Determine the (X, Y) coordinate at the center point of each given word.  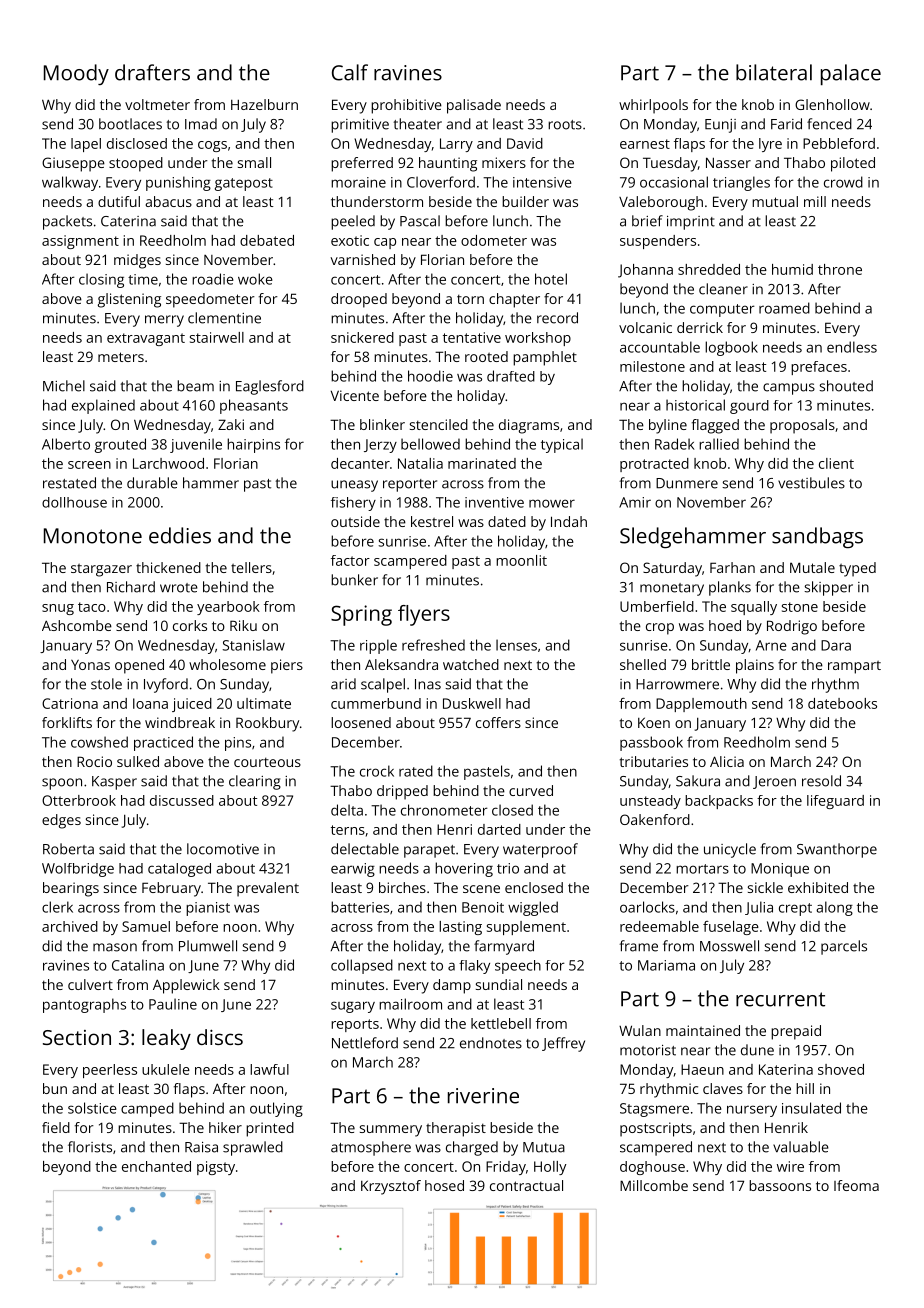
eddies (180, 535)
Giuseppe (73, 164)
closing (101, 280)
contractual (526, 1185)
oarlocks (647, 907)
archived (70, 926)
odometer (494, 240)
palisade (474, 106)
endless (852, 347)
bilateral (774, 72)
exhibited (818, 887)
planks (730, 588)
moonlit (521, 560)
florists (90, 1147)
